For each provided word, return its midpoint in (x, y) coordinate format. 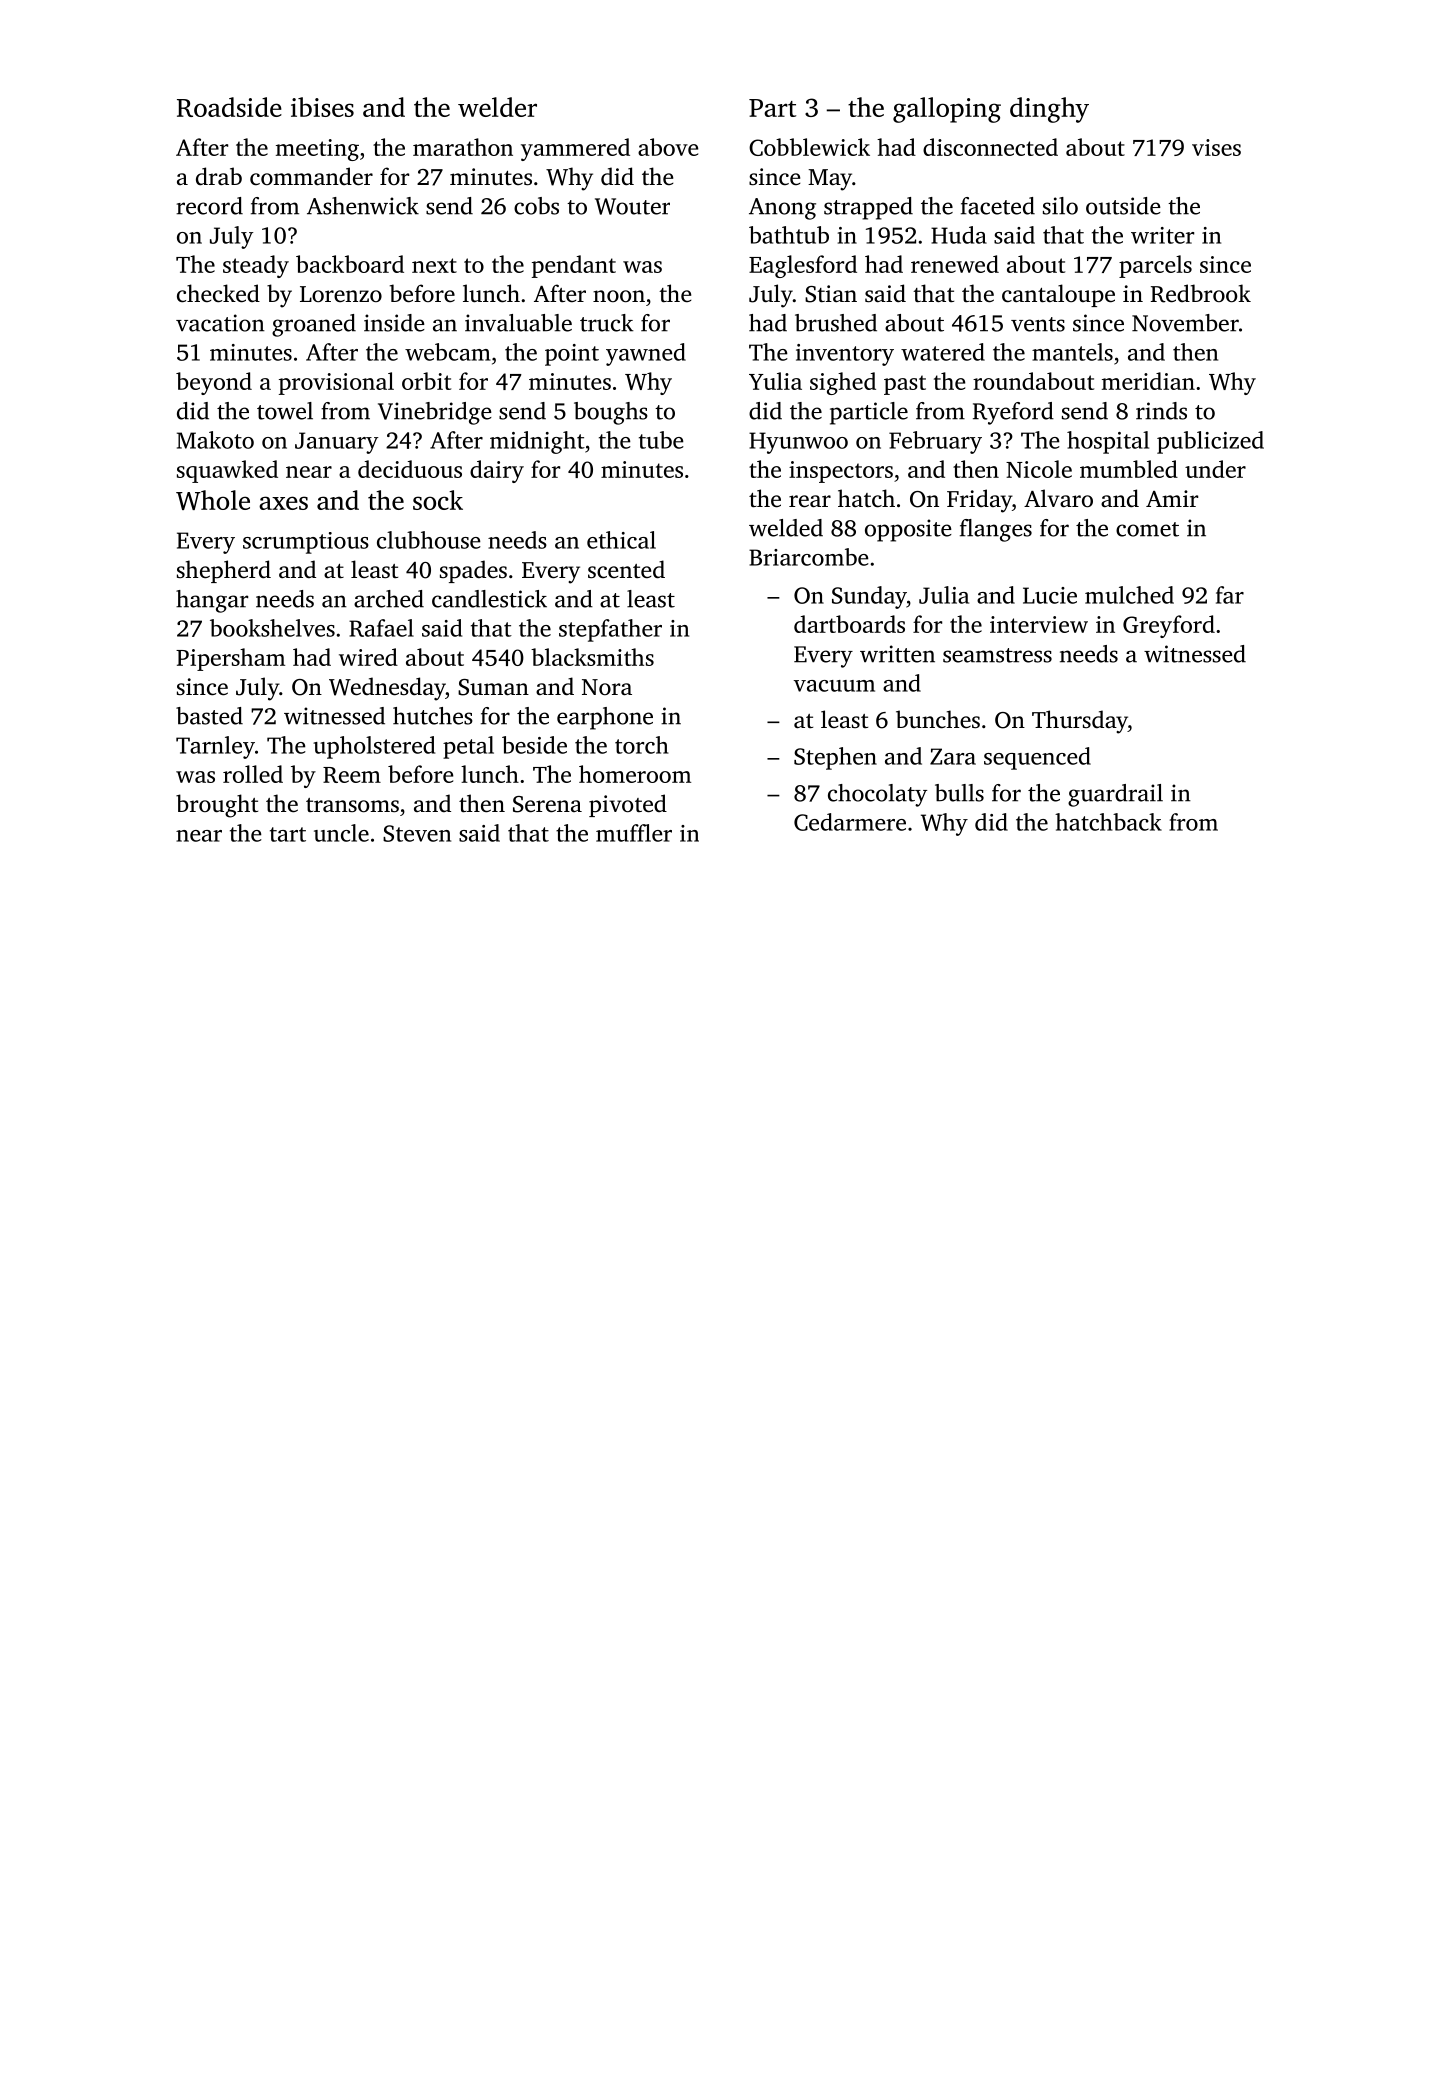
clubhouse (429, 540)
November (1185, 323)
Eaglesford (803, 266)
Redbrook (1201, 293)
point (572, 355)
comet (1147, 529)
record (209, 206)
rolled (253, 774)
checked (218, 293)
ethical (621, 540)
